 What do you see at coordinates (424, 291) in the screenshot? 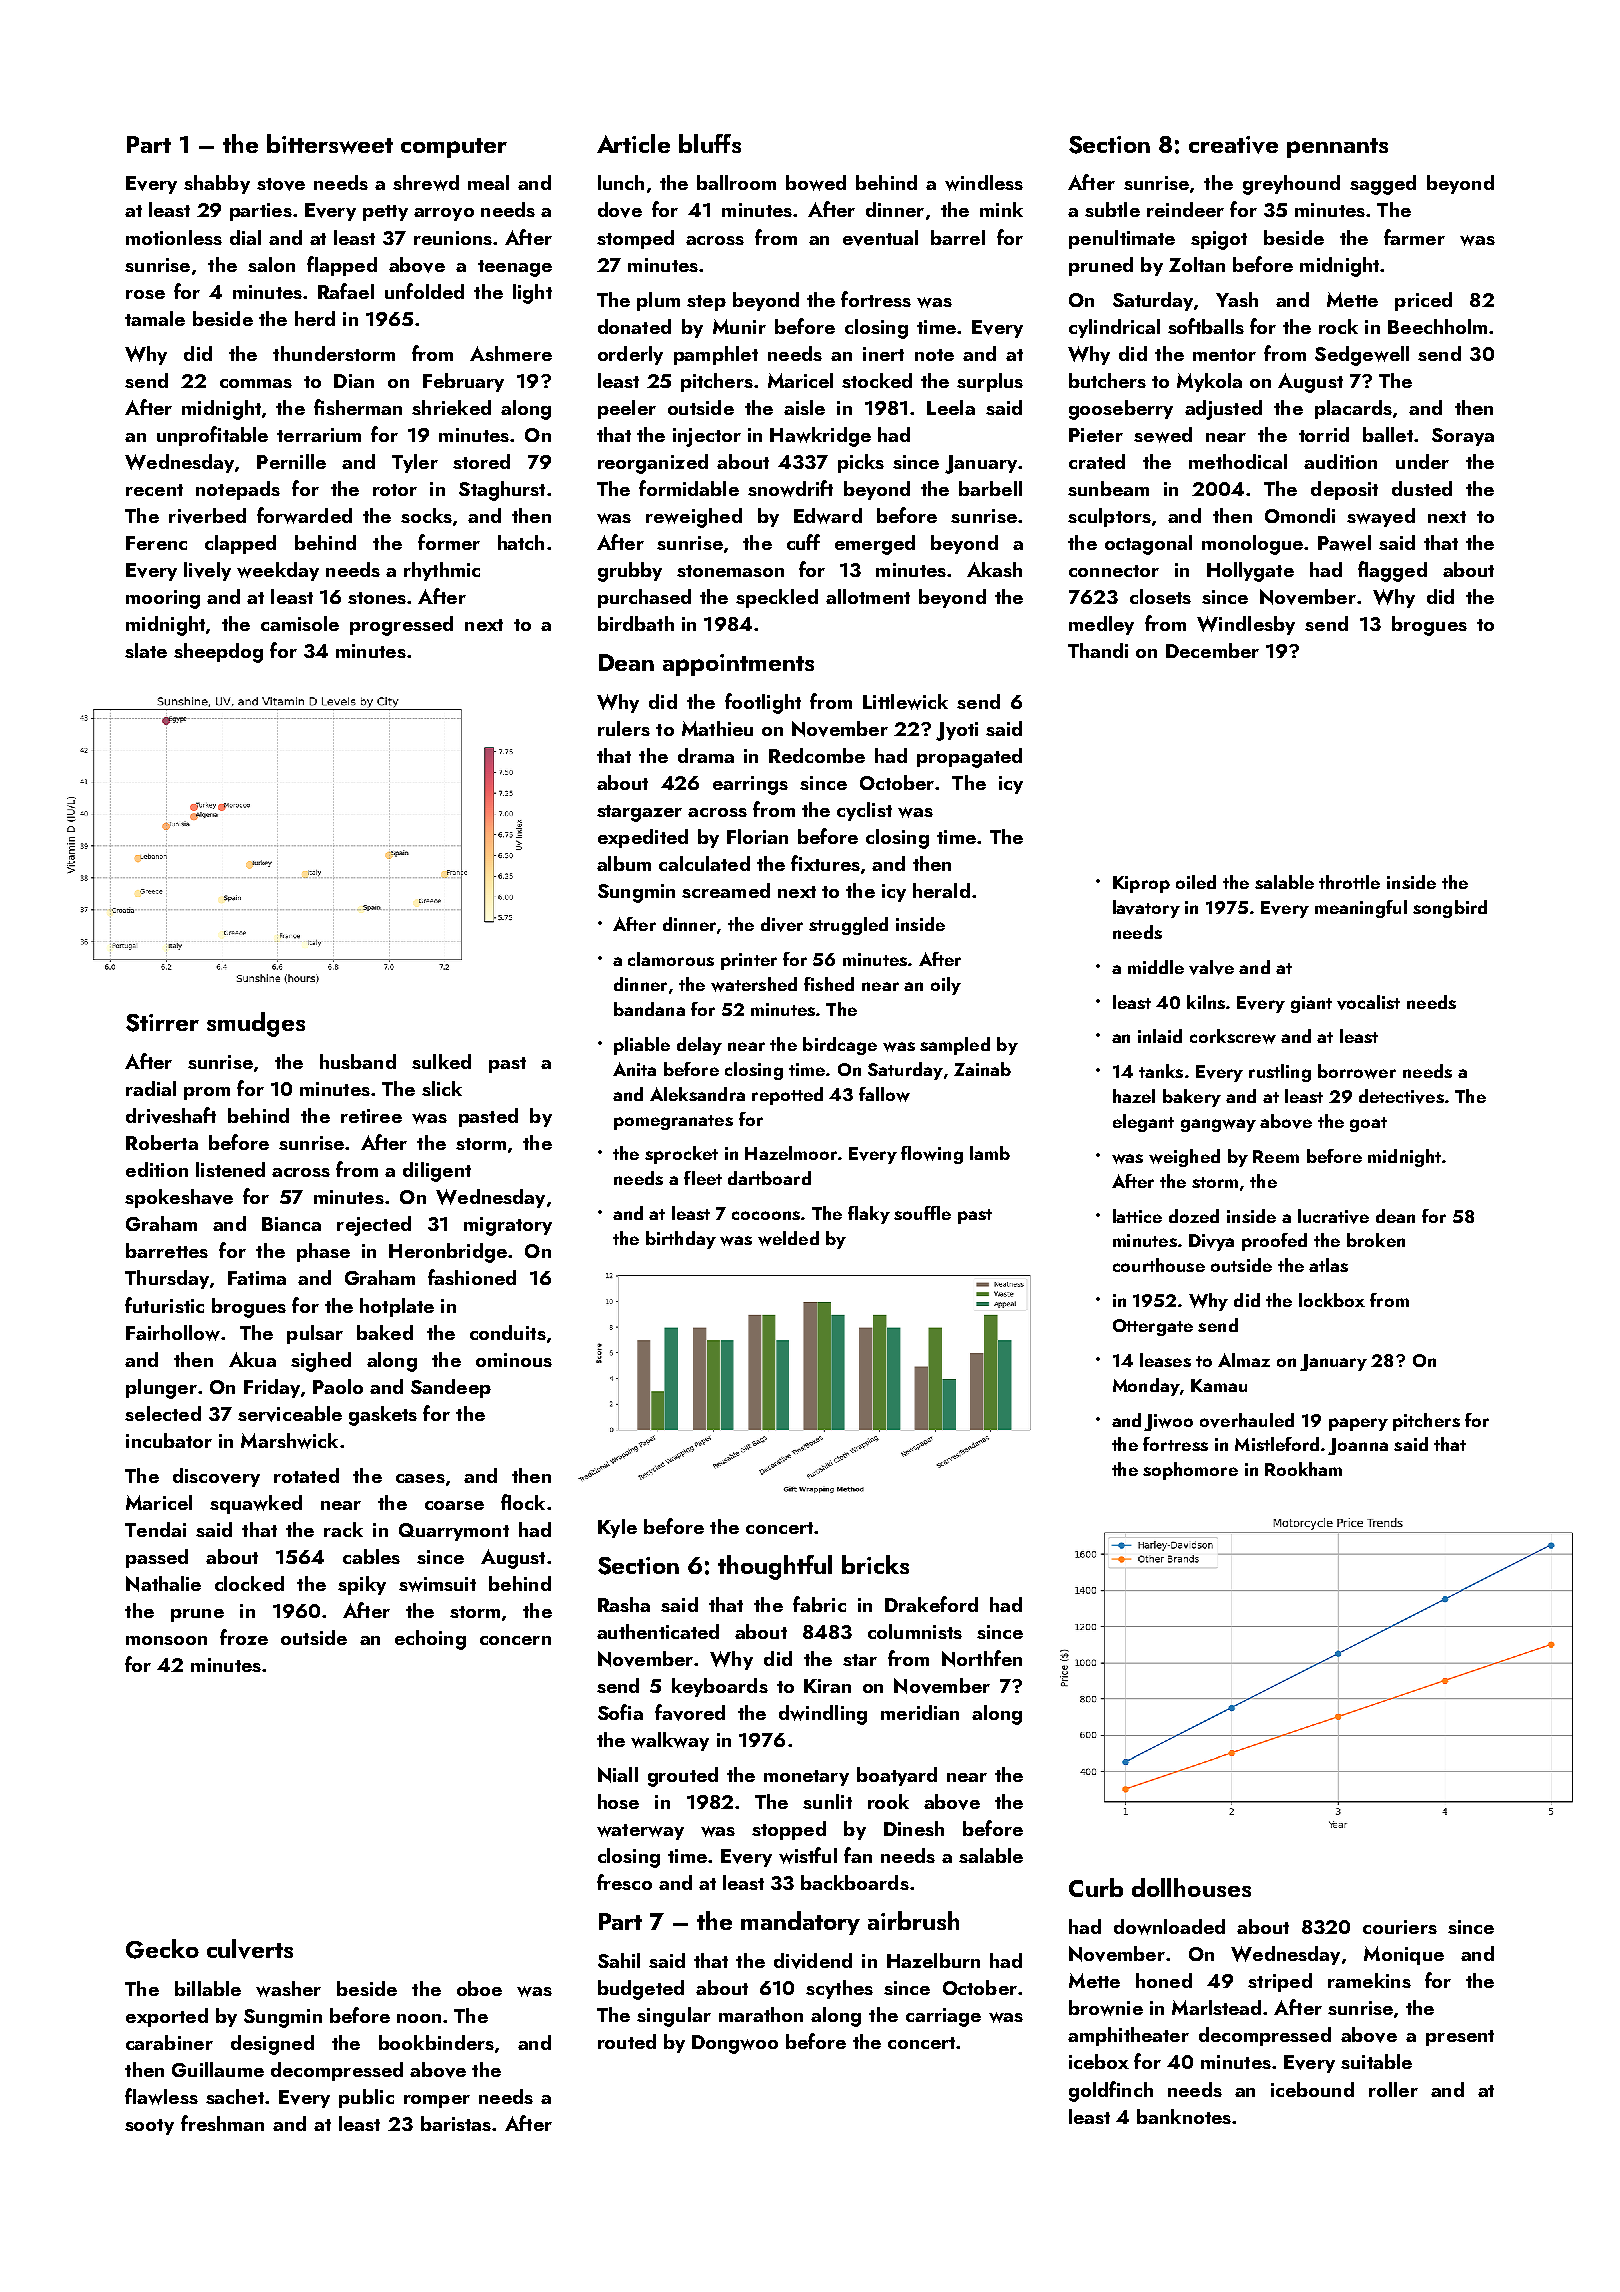
I see `unfolded` at bounding box center [424, 291].
